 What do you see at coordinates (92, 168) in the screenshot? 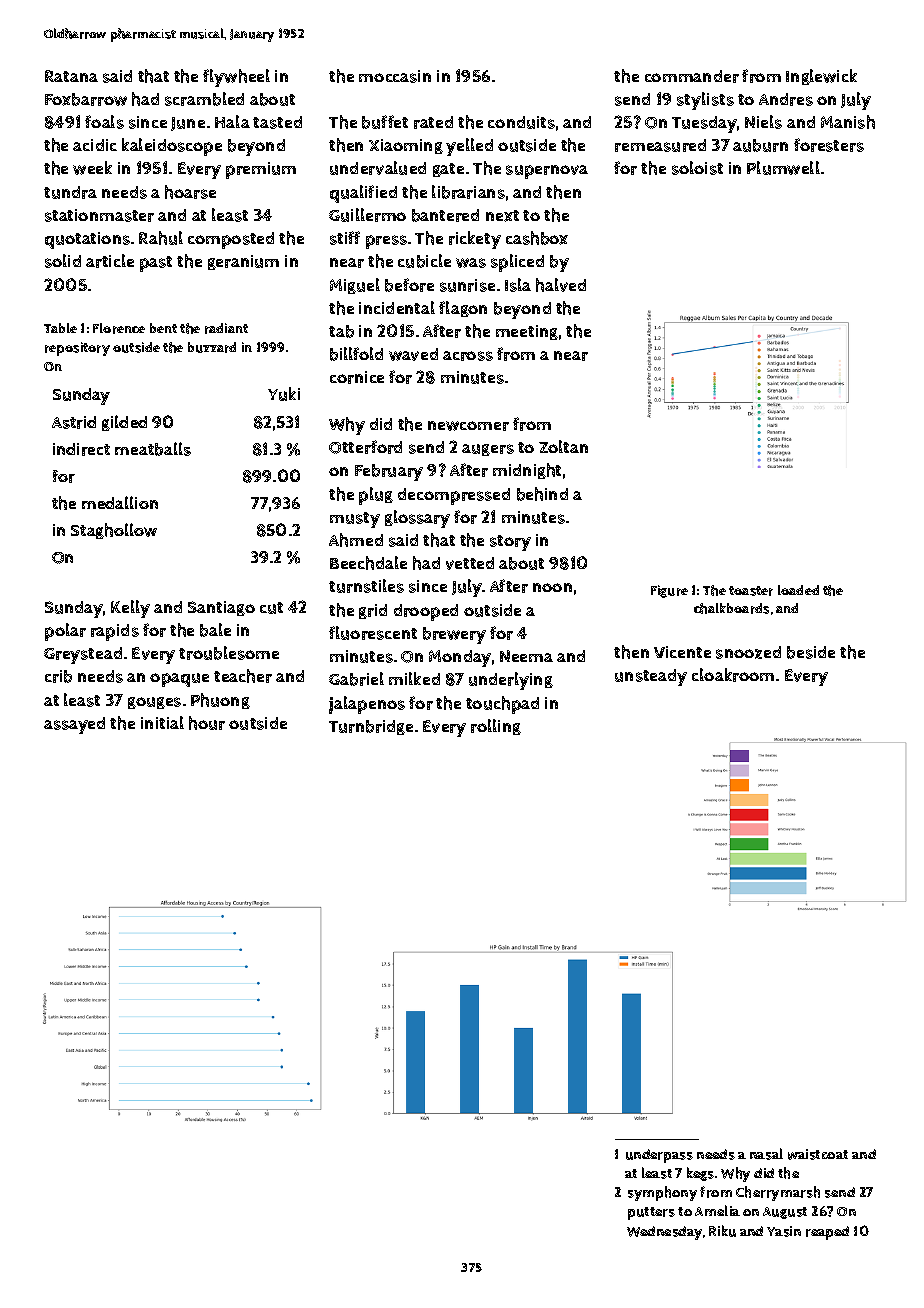
I see `week` at bounding box center [92, 168].
